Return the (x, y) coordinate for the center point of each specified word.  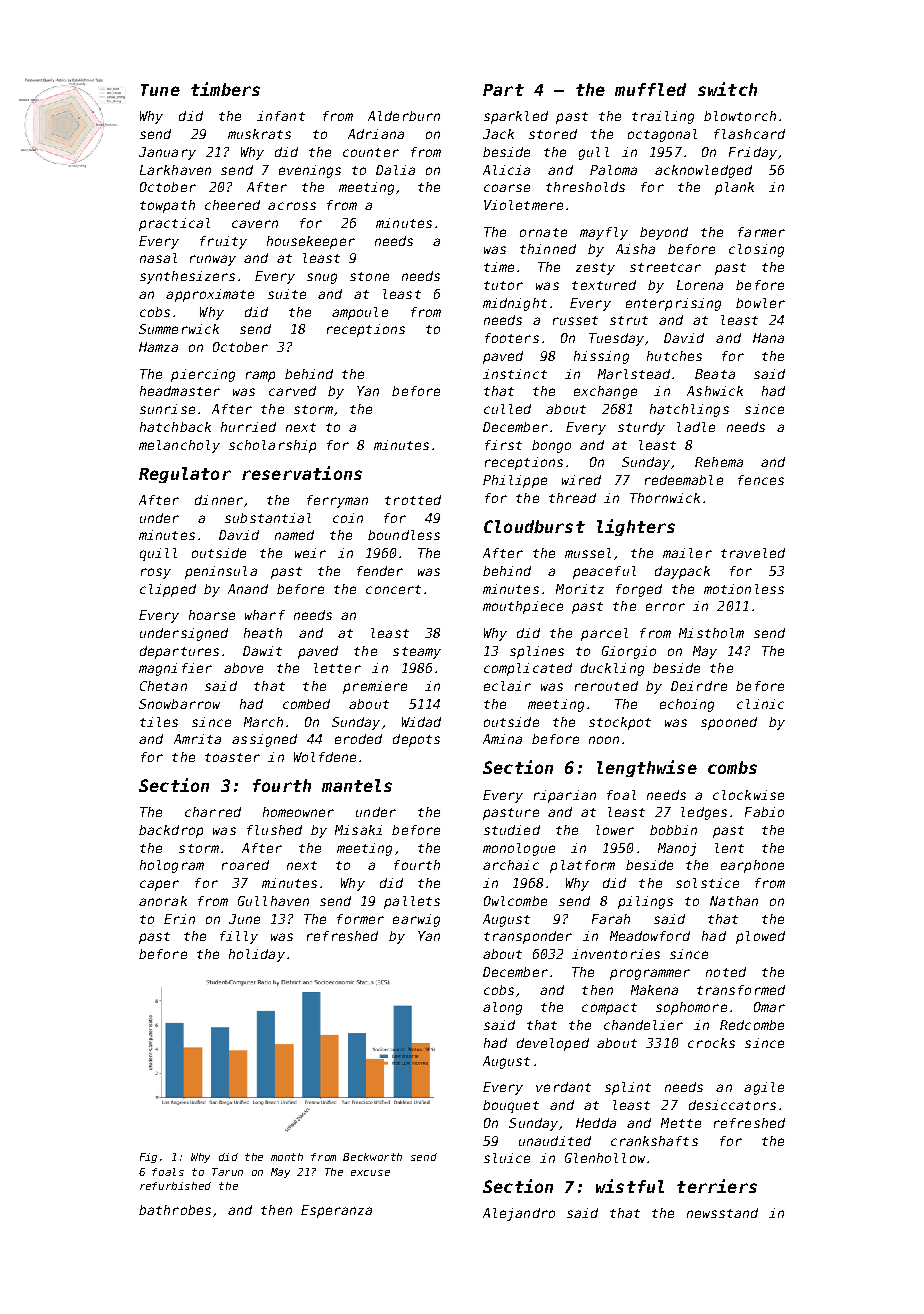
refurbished (175, 1186)
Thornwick (665, 498)
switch (727, 89)
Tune (160, 90)
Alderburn (404, 116)
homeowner (298, 812)
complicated (528, 669)
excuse (370, 1173)
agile (764, 1088)
